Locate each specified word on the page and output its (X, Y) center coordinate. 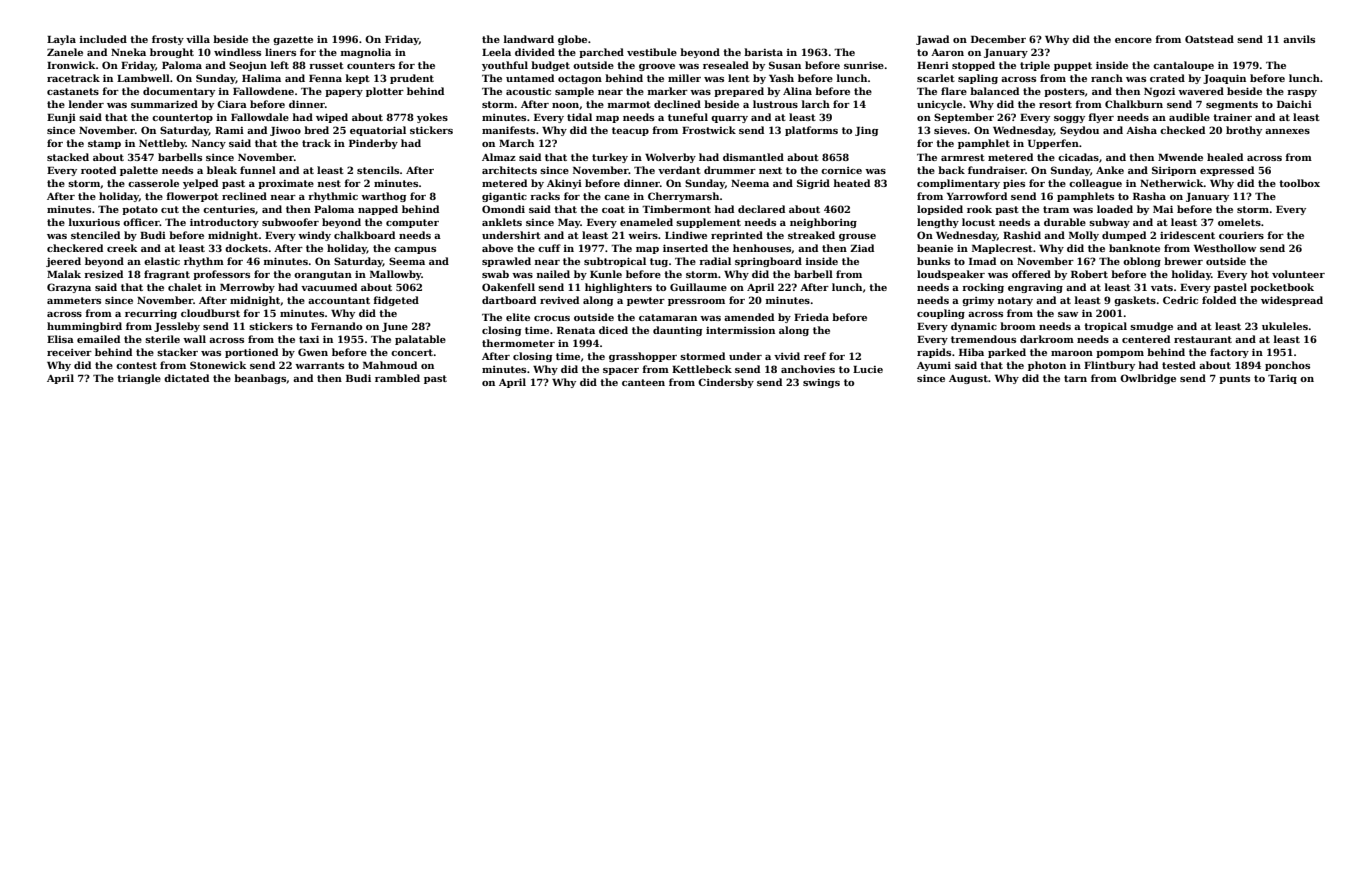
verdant (679, 170)
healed (1225, 157)
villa (198, 39)
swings (821, 383)
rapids (934, 353)
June (395, 327)
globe (572, 40)
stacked (68, 157)
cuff (549, 248)
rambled (397, 378)
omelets (1239, 222)
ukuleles (1285, 326)
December (998, 39)
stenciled (95, 235)
